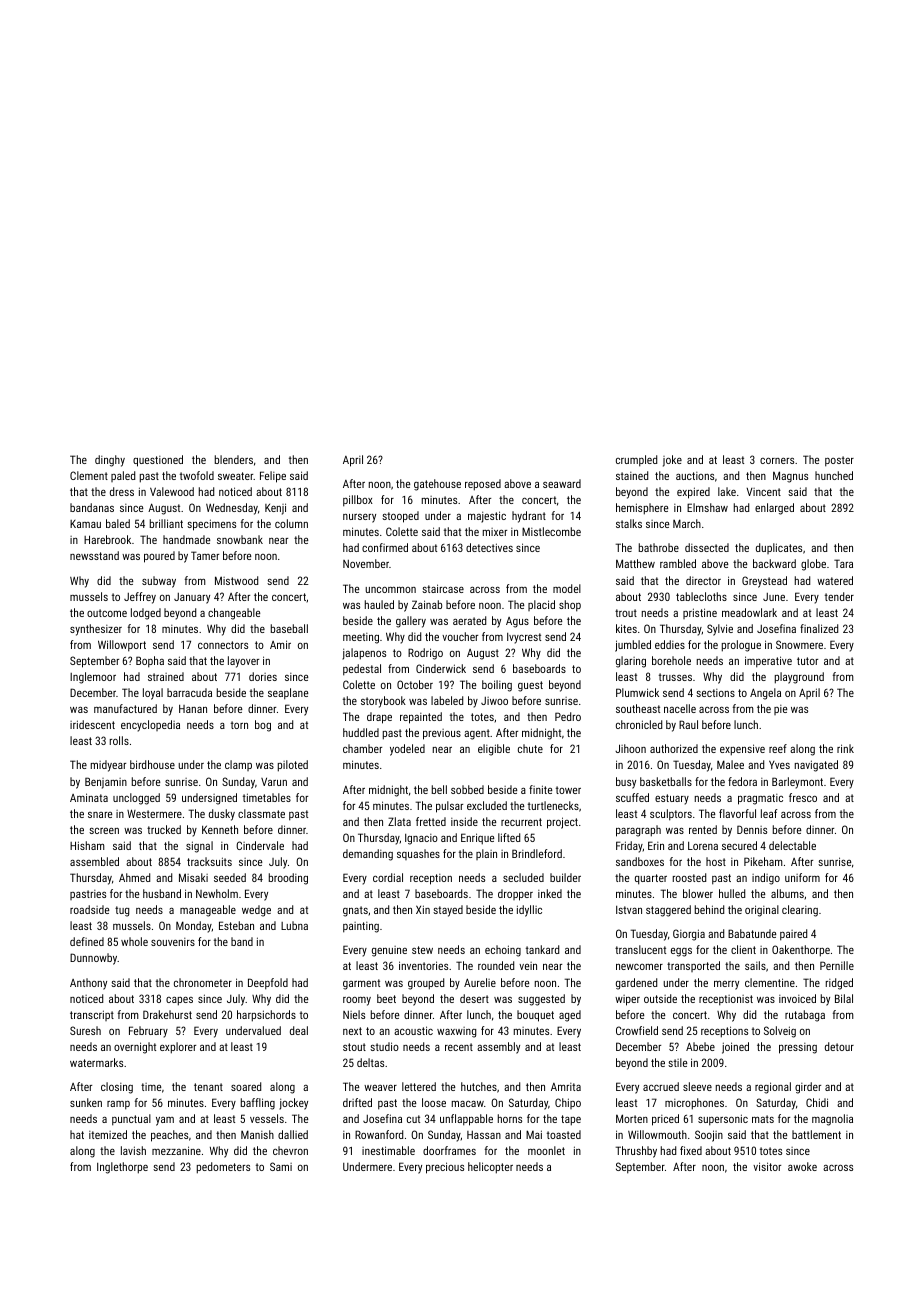 This screenshot has width=924, height=1308. What do you see at coordinates (537, 853) in the screenshot?
I see `Brindleford` at bounding box center [537, 853].
